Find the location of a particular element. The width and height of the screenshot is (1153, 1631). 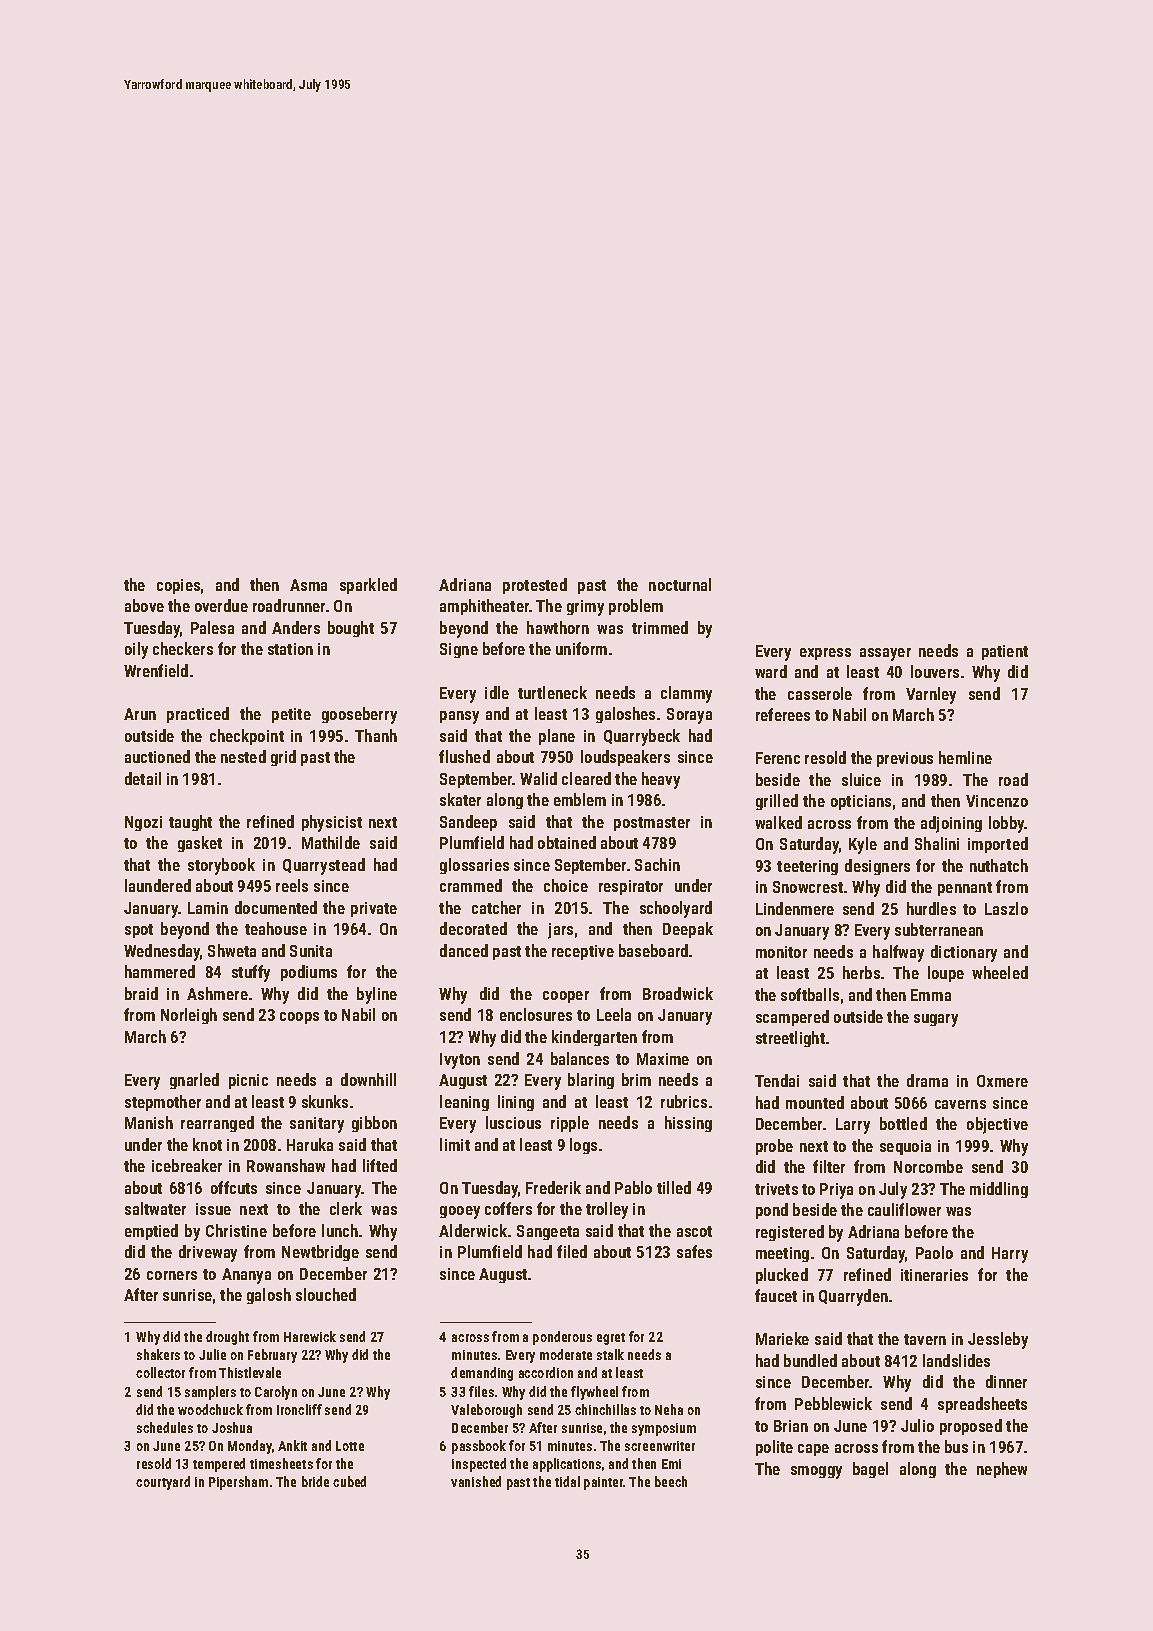

Leela is located at coordinates (614, 1014).
